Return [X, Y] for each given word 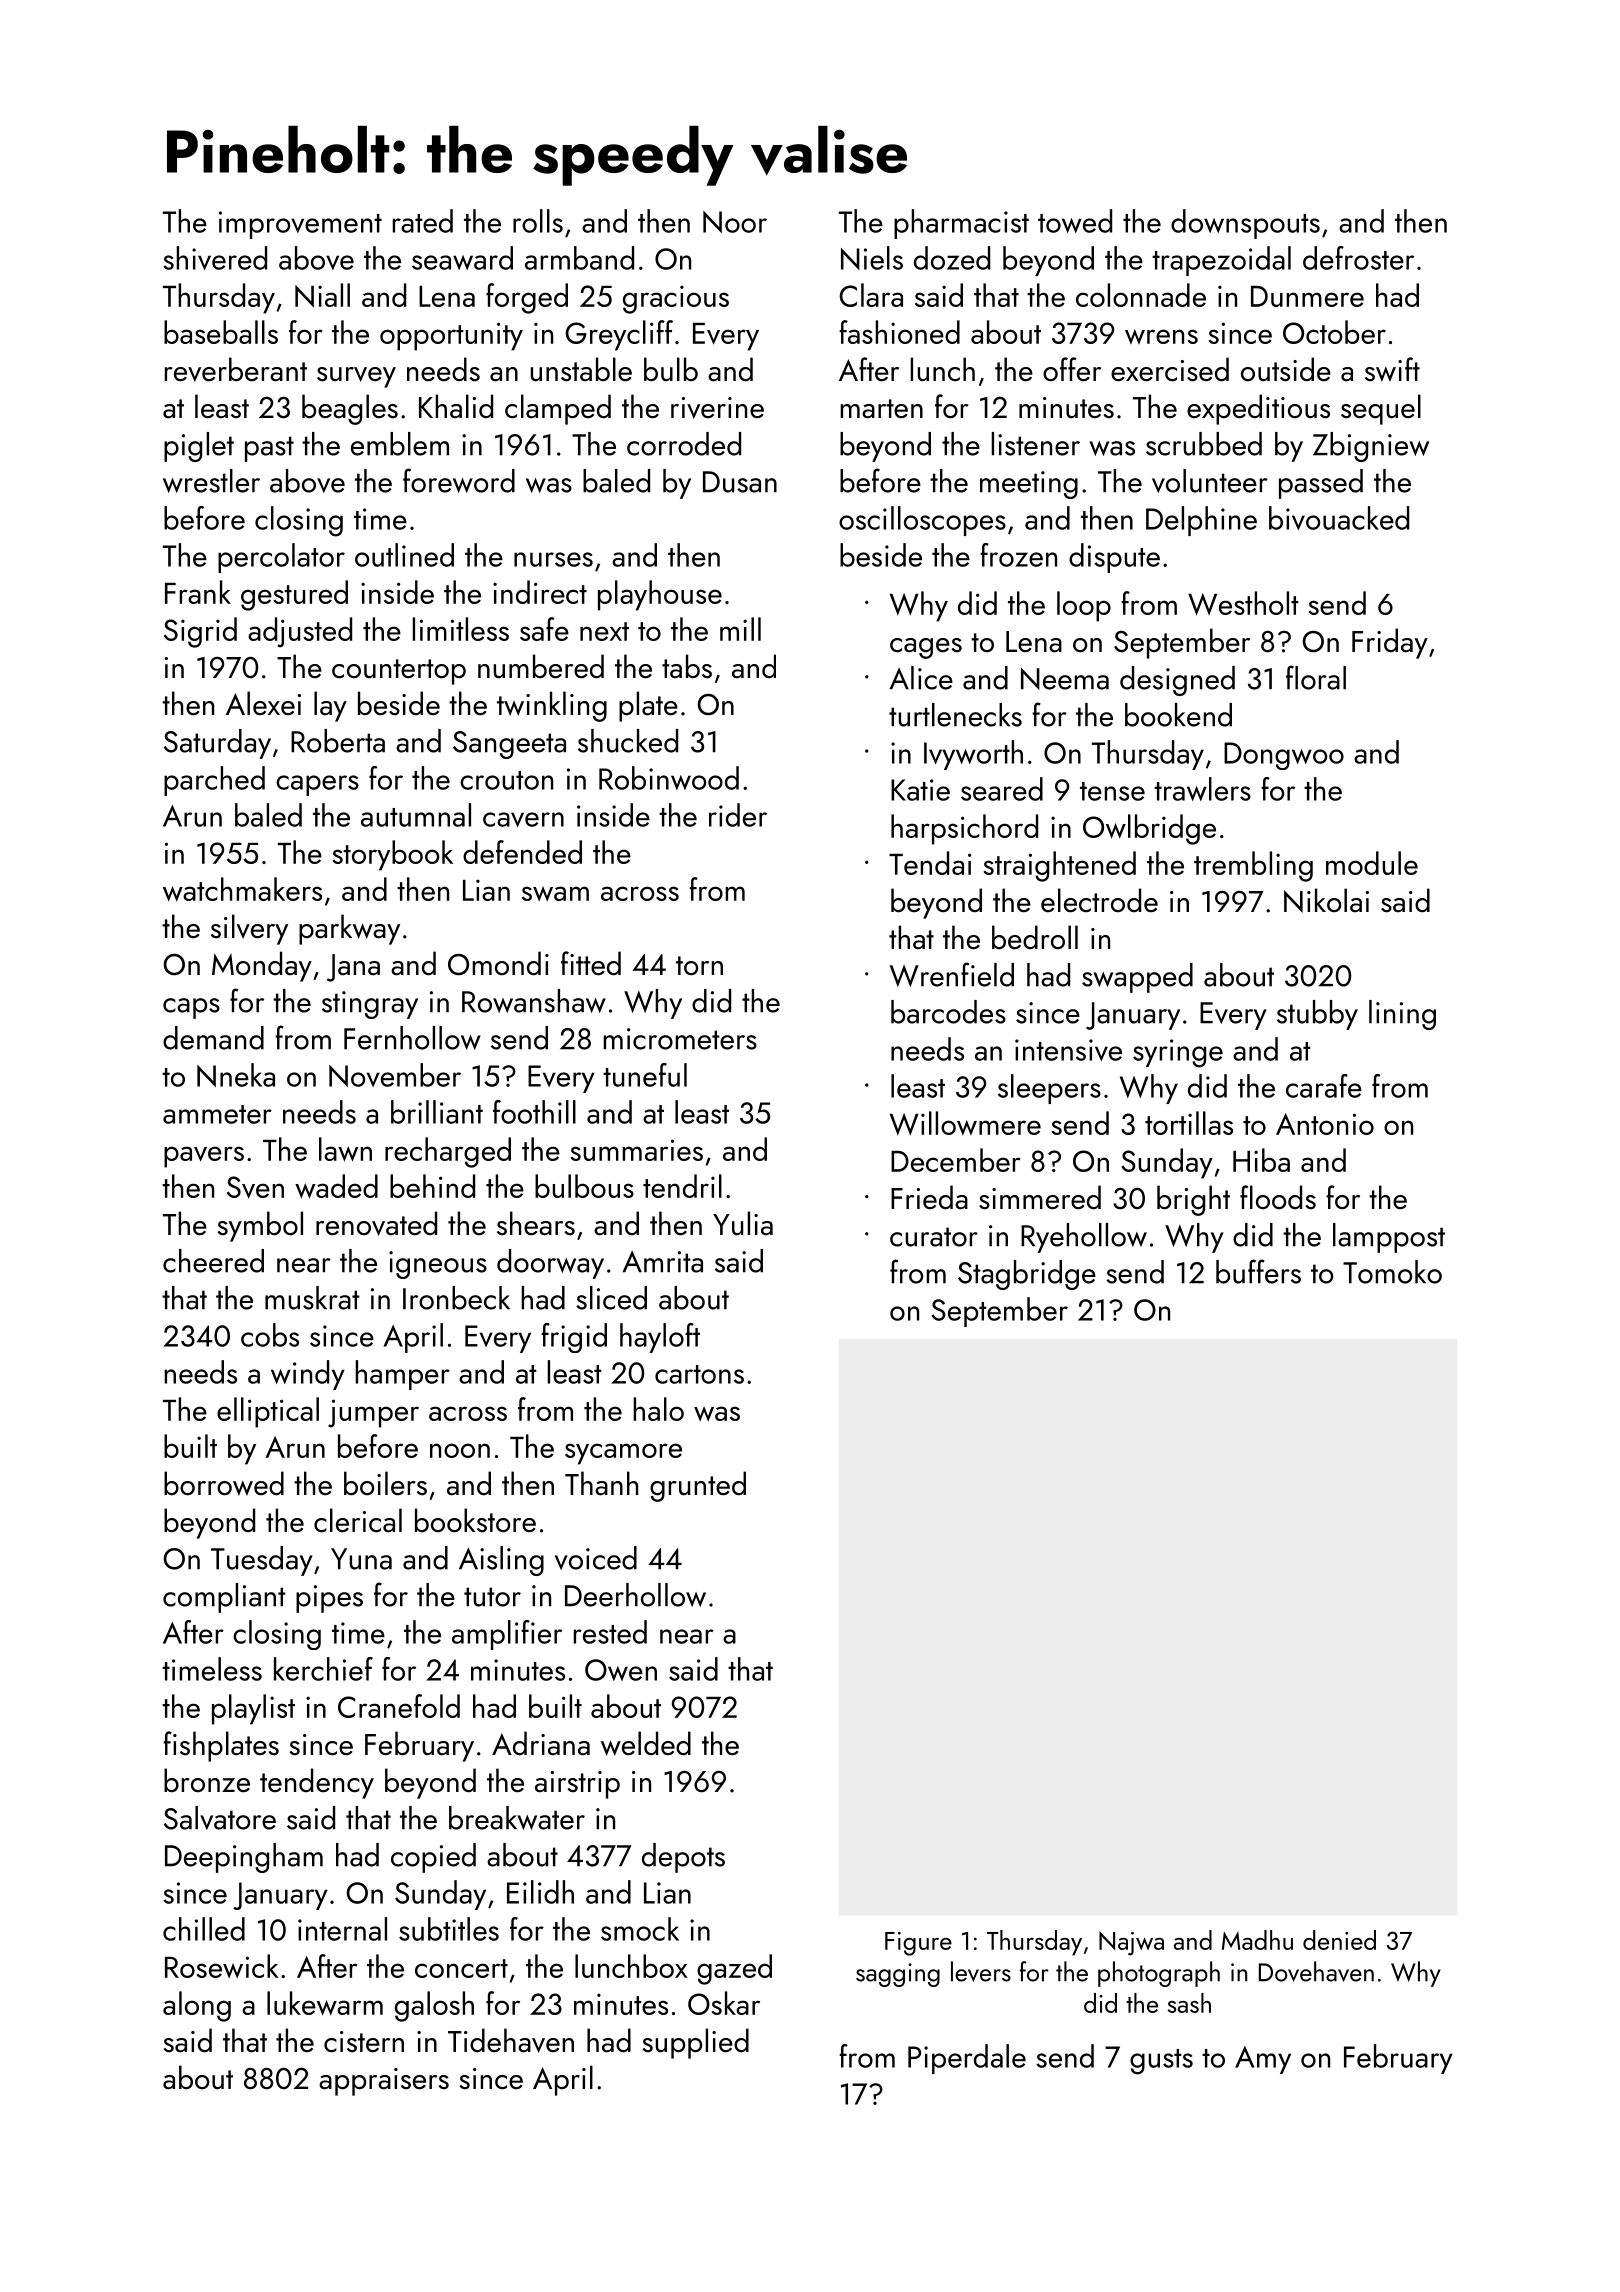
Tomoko [1392, 1272]
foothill [534, 1112]
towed [1075, 221]
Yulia [743, 1223]
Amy [1263, 2060]
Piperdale [967, 2059]
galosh [434, 2006]
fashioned [899, 332]
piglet [199, 447]
